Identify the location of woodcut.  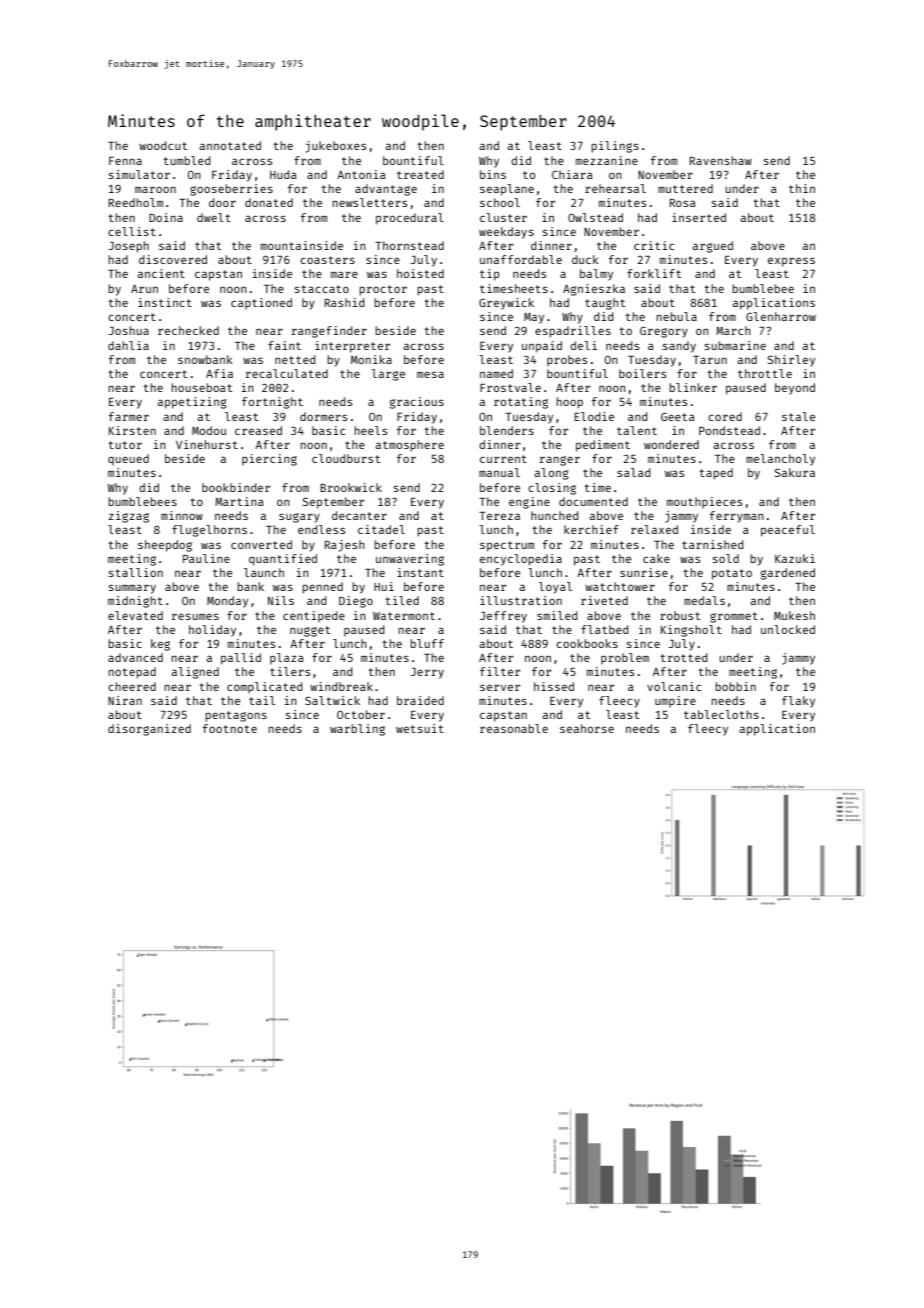
(163, 145).
